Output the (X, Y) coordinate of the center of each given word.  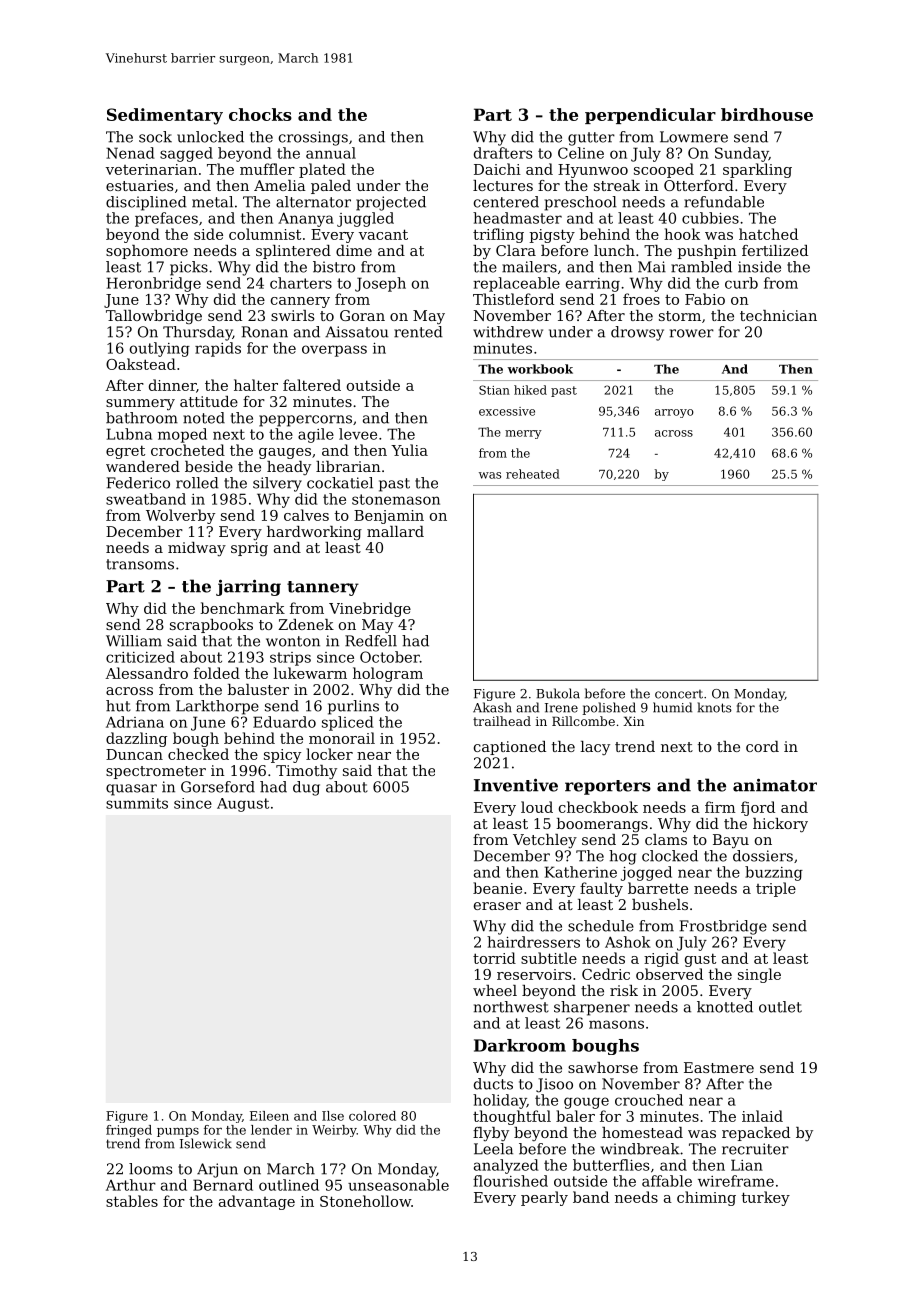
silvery (277, 484)
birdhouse (767, 114)
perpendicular (650, 116)
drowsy (637, 333)
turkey (765, 1198)
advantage (257, 1202)
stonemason (396, 499)
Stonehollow (365, 1201)
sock (155, 137)
